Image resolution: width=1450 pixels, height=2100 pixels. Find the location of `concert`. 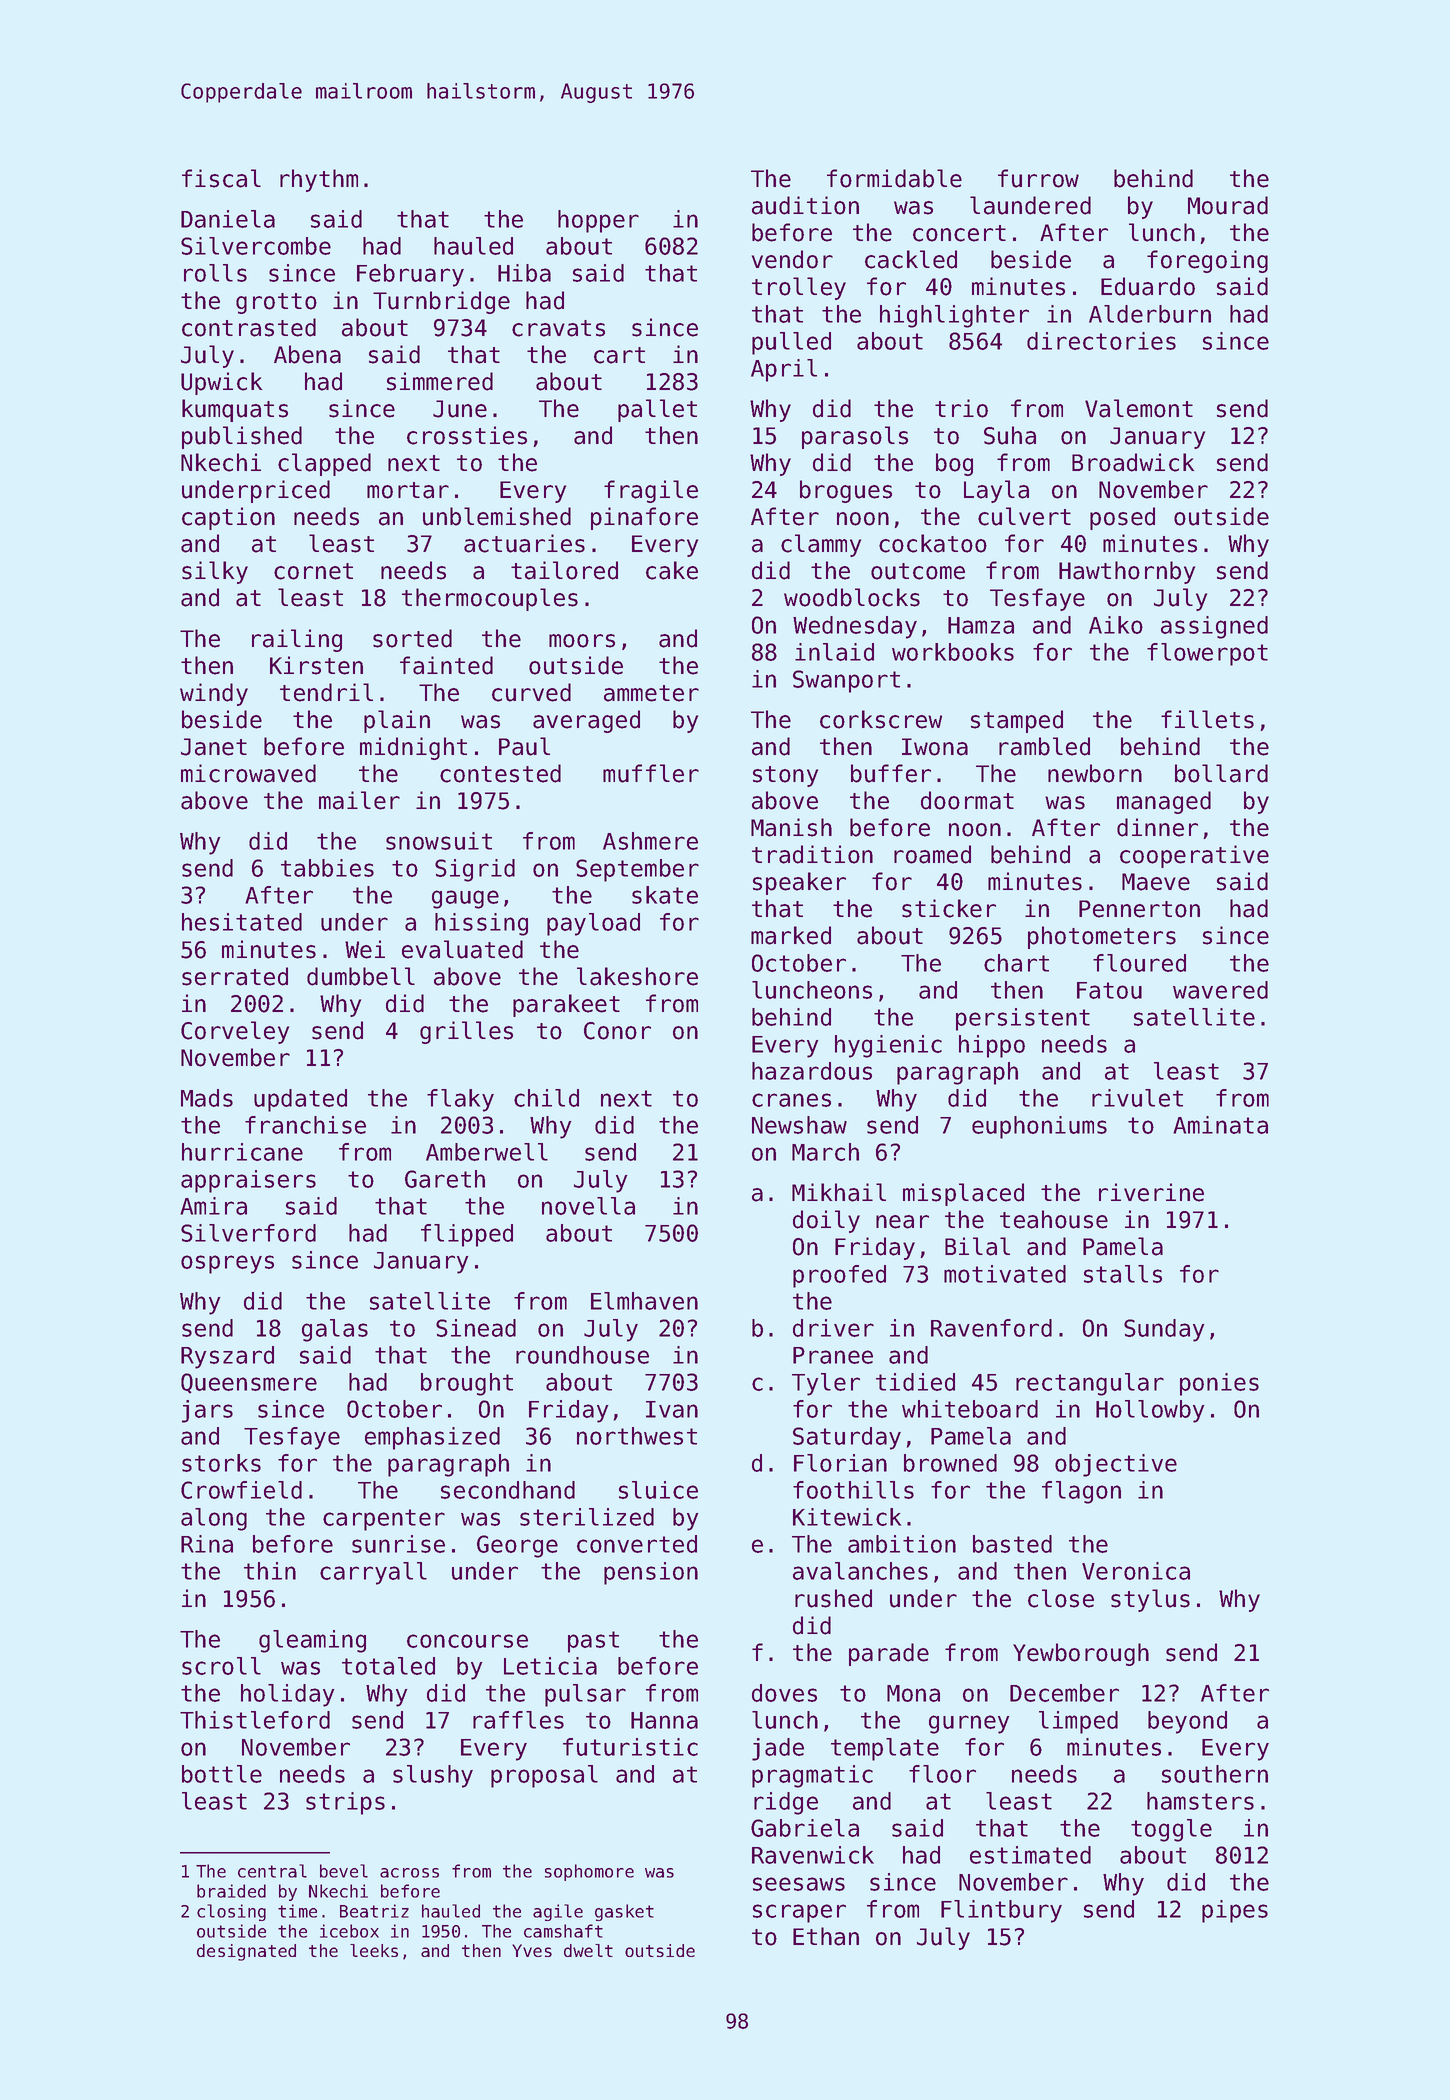

concert is located at coordinates (959, 233).
